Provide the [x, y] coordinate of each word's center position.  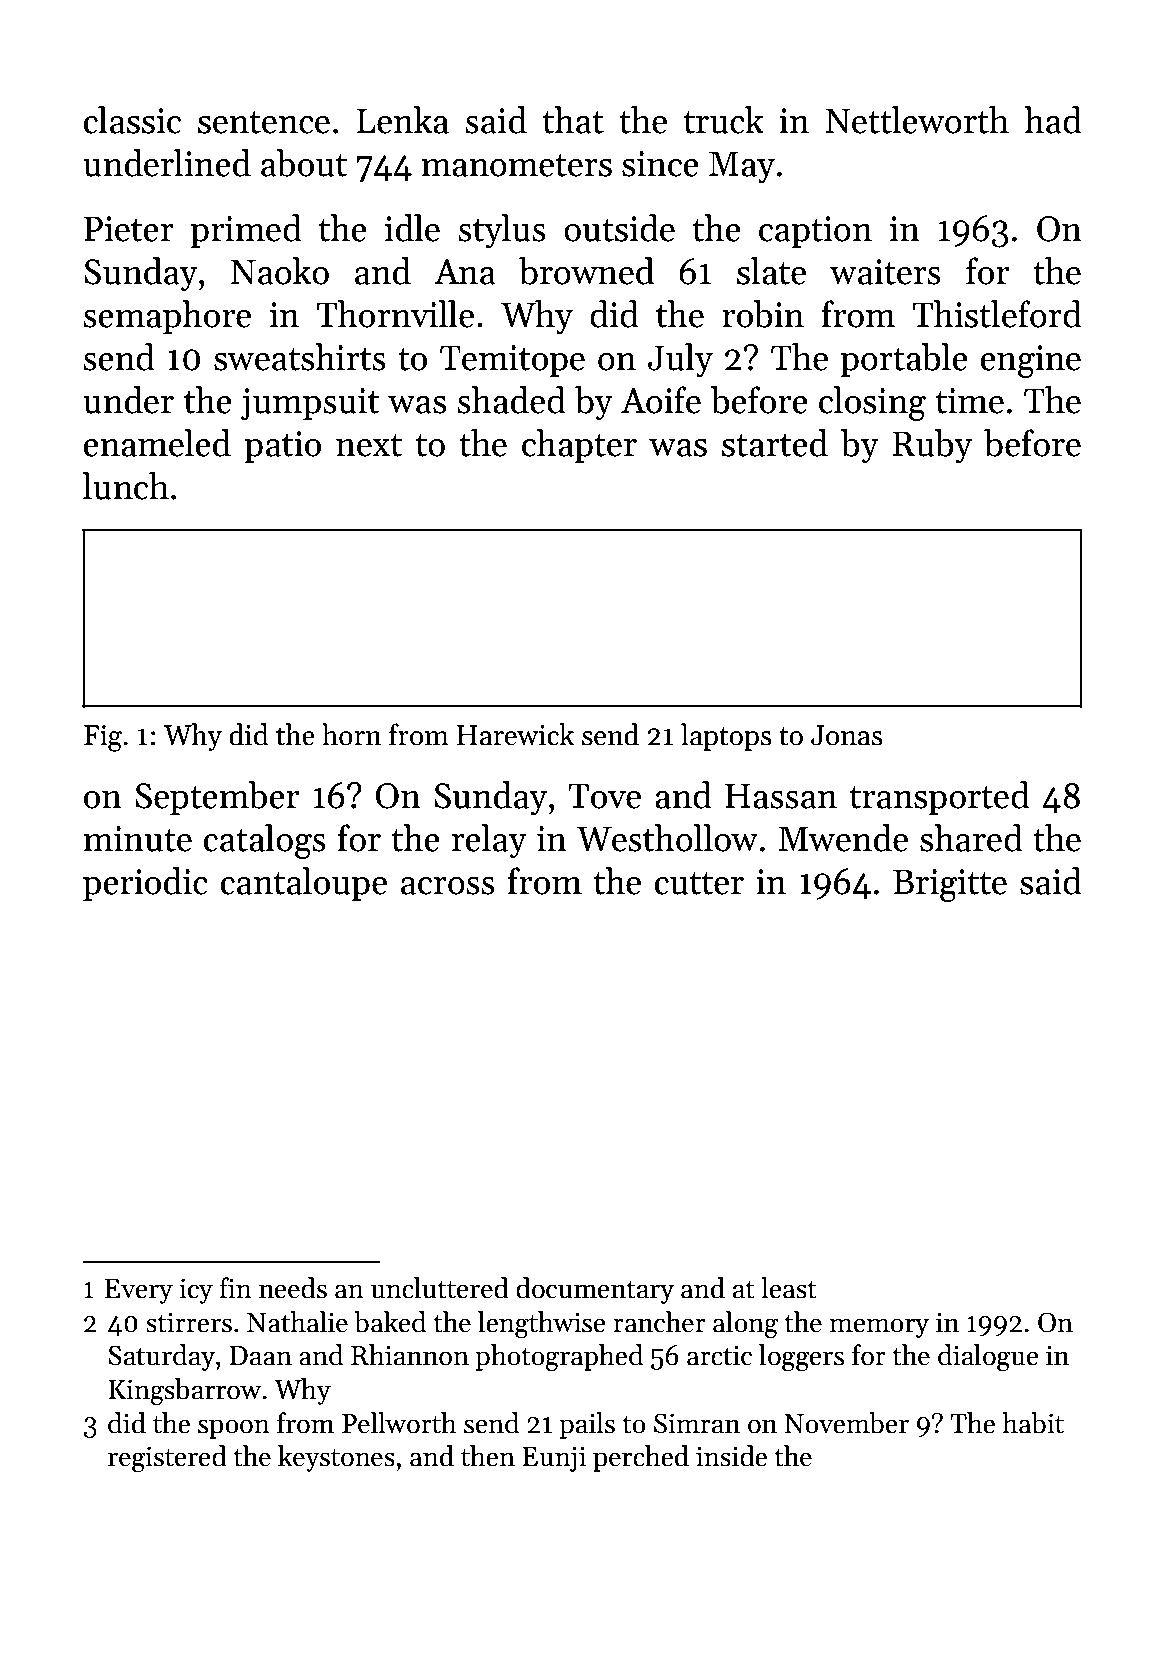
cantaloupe [303, 884]
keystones [336, 1458]
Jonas [846, 735]
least [789, 1288]
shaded [512, 400]
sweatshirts [300, 357]
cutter [699, 883]
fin [235, 1287]
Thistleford [997, 314]
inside [731, 1456]
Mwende [843, 838]
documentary [595, 1290]
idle [412, 228]
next [369, 445]
